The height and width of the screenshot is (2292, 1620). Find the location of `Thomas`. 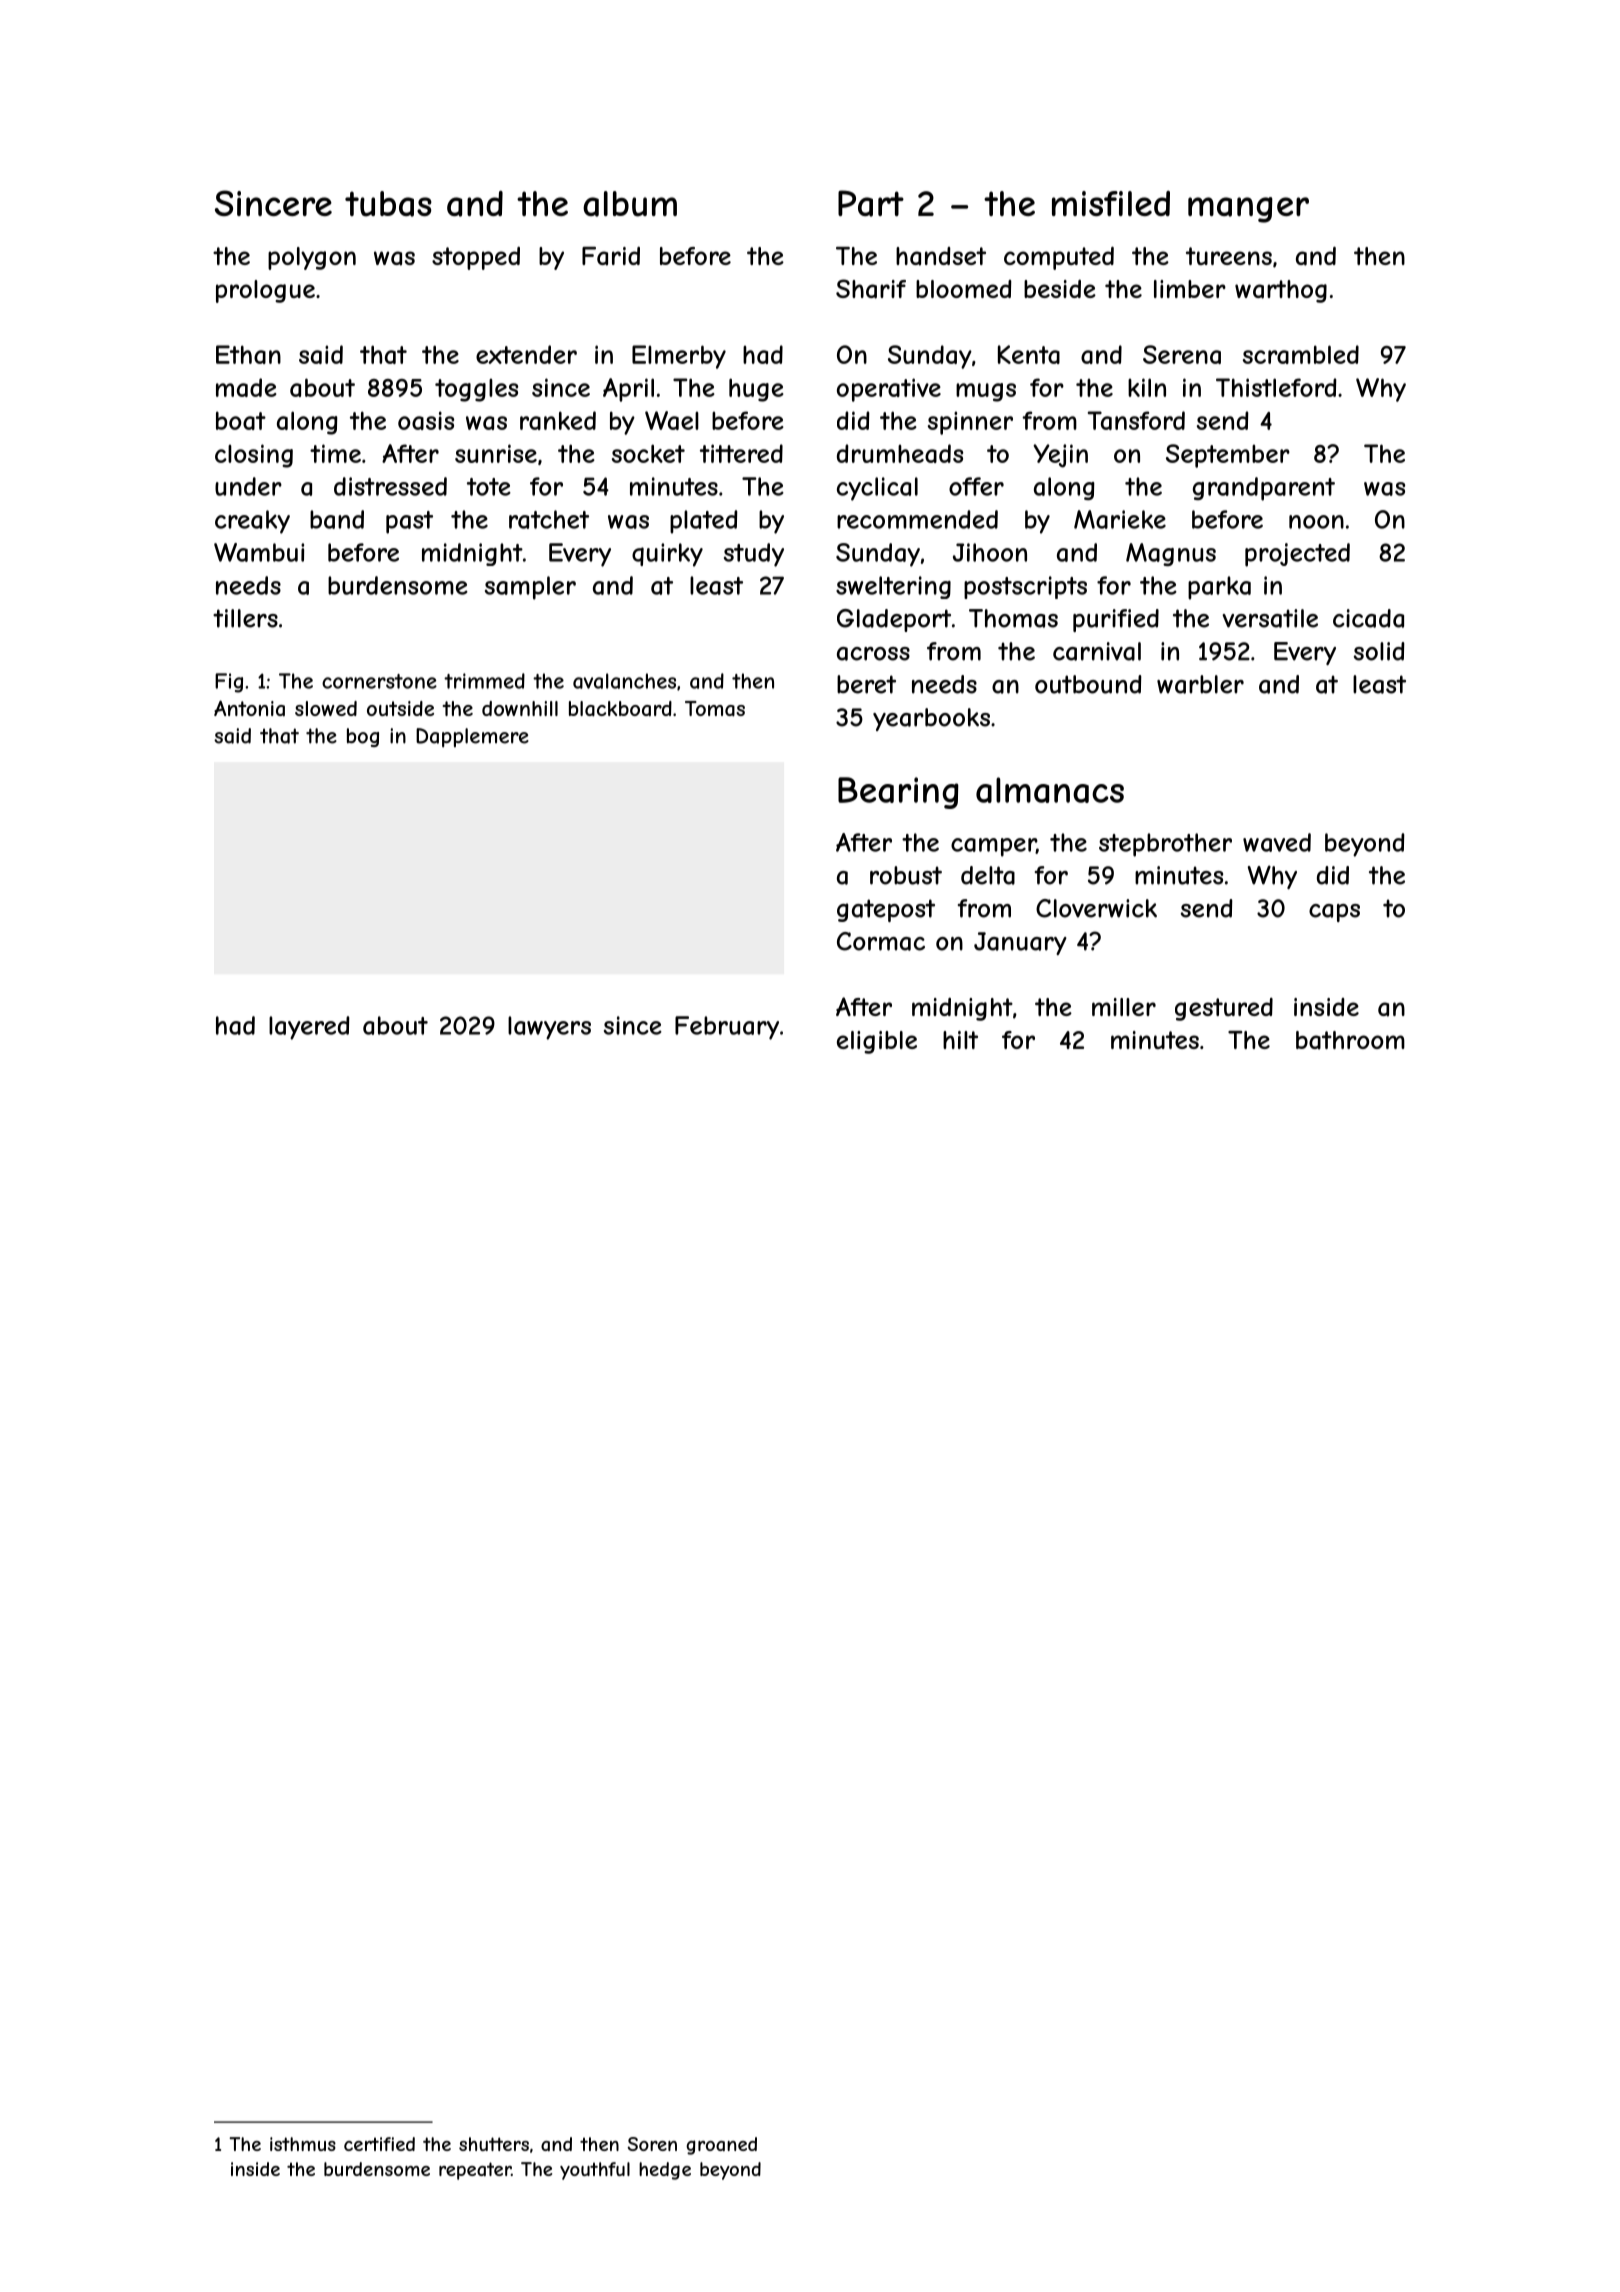

Thomas is located at coordinates (1013, 618).
